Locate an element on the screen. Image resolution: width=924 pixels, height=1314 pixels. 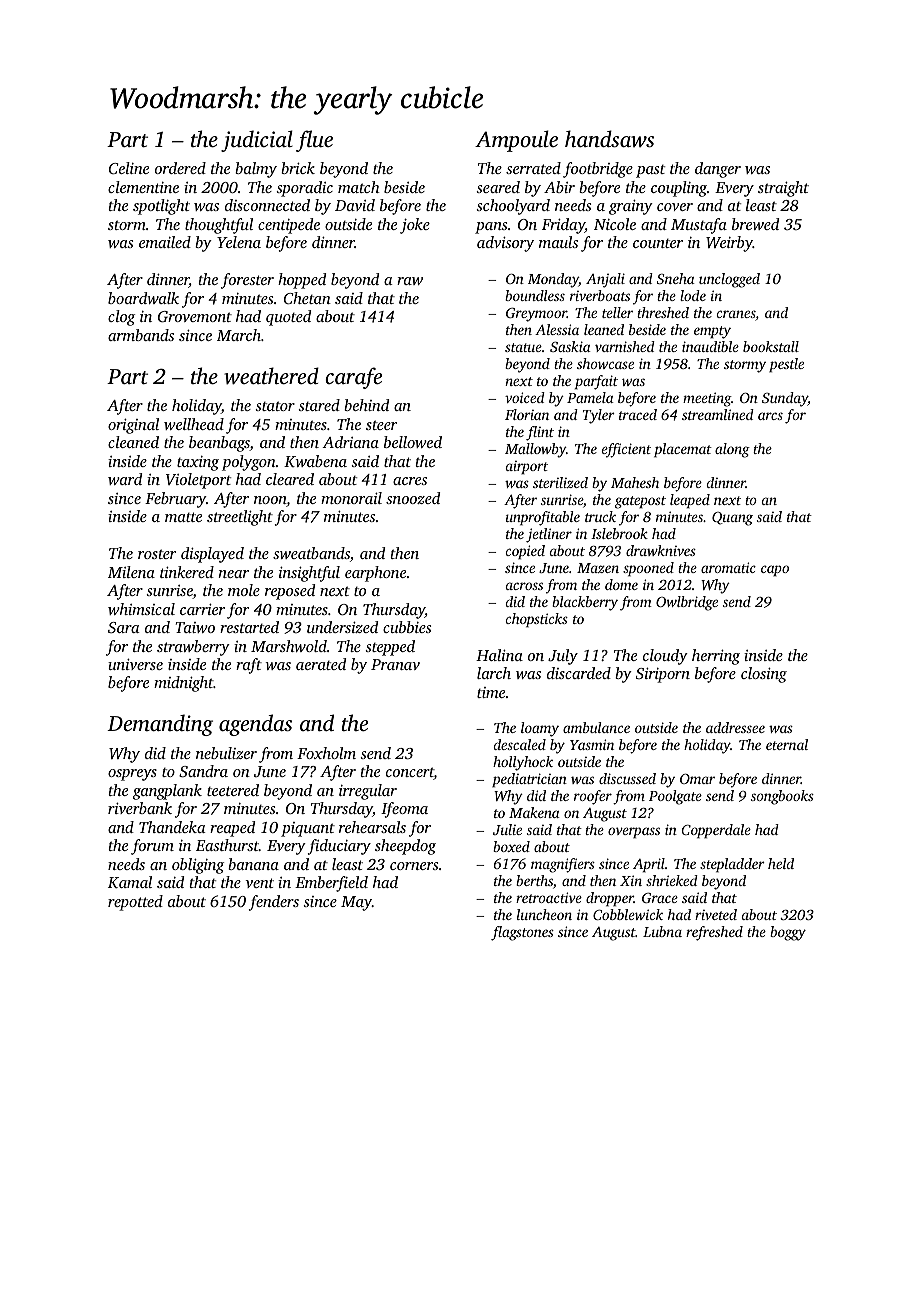
capo is located at coordinates (775, 571).
